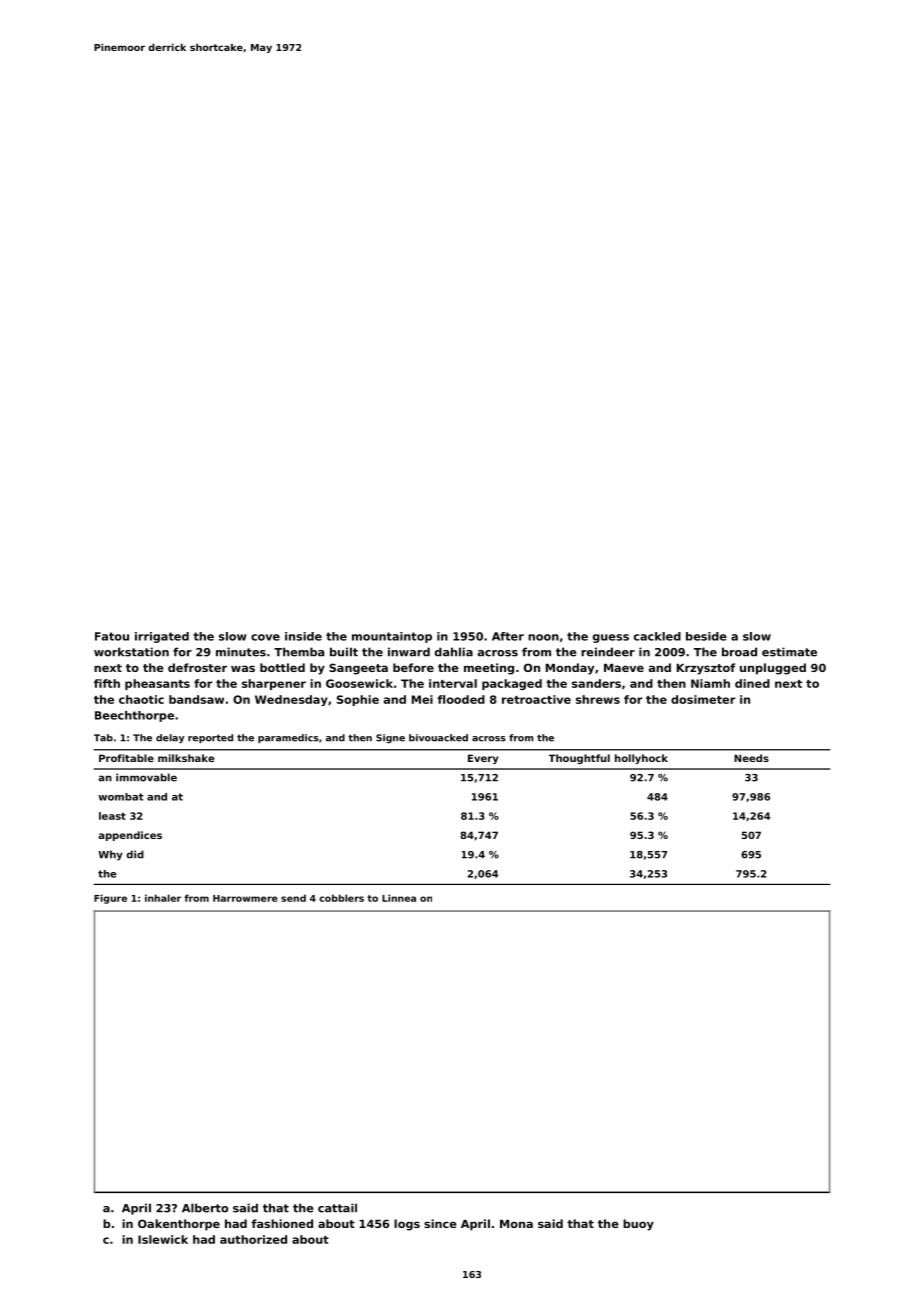 Image resolution: width=924 pixels, height=1308 pixels. Describe the element at coordinates (163, 898) in the page. I see `inhaler` at that location.
